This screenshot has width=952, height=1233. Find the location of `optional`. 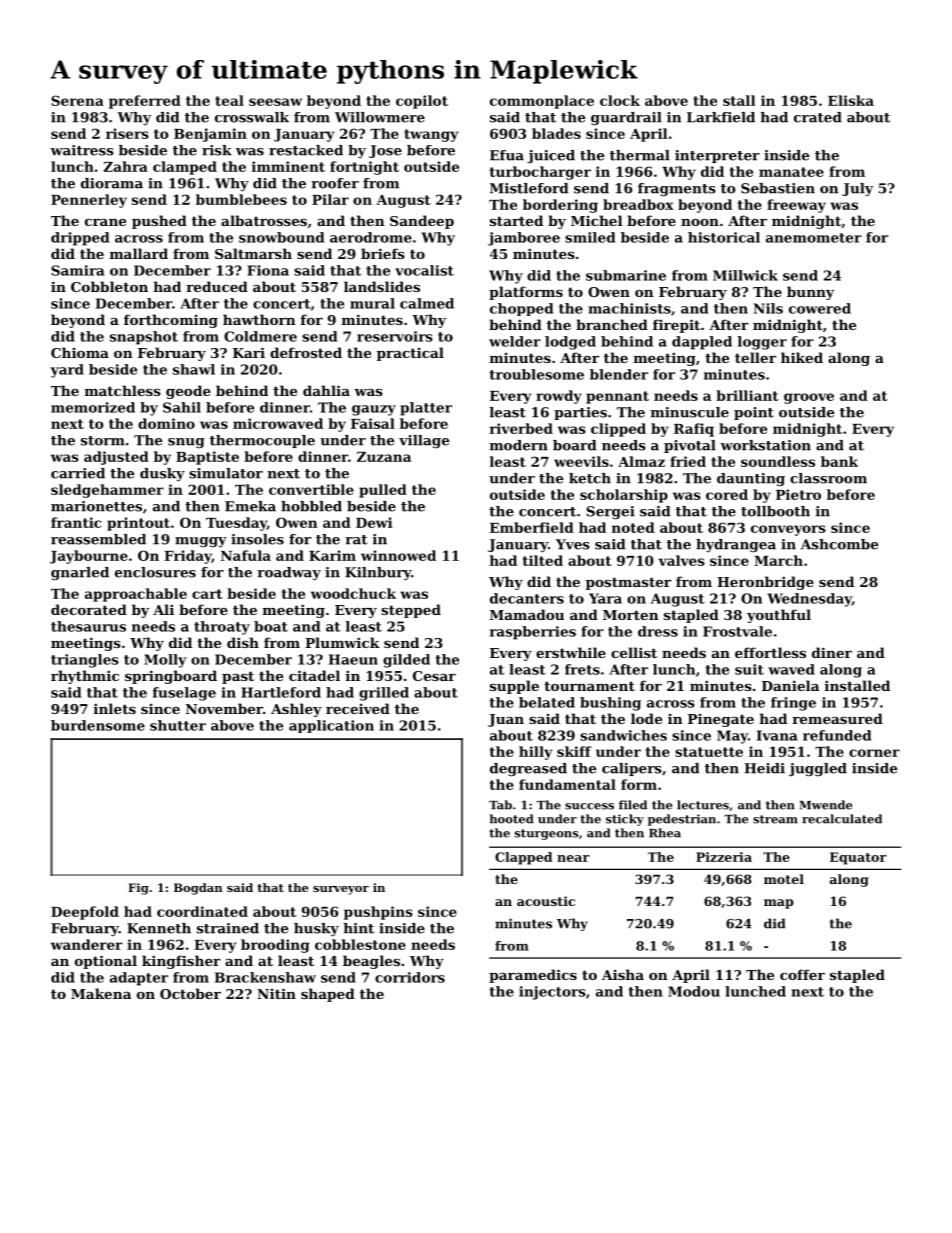

optional is located at coordinates (106, 962).
